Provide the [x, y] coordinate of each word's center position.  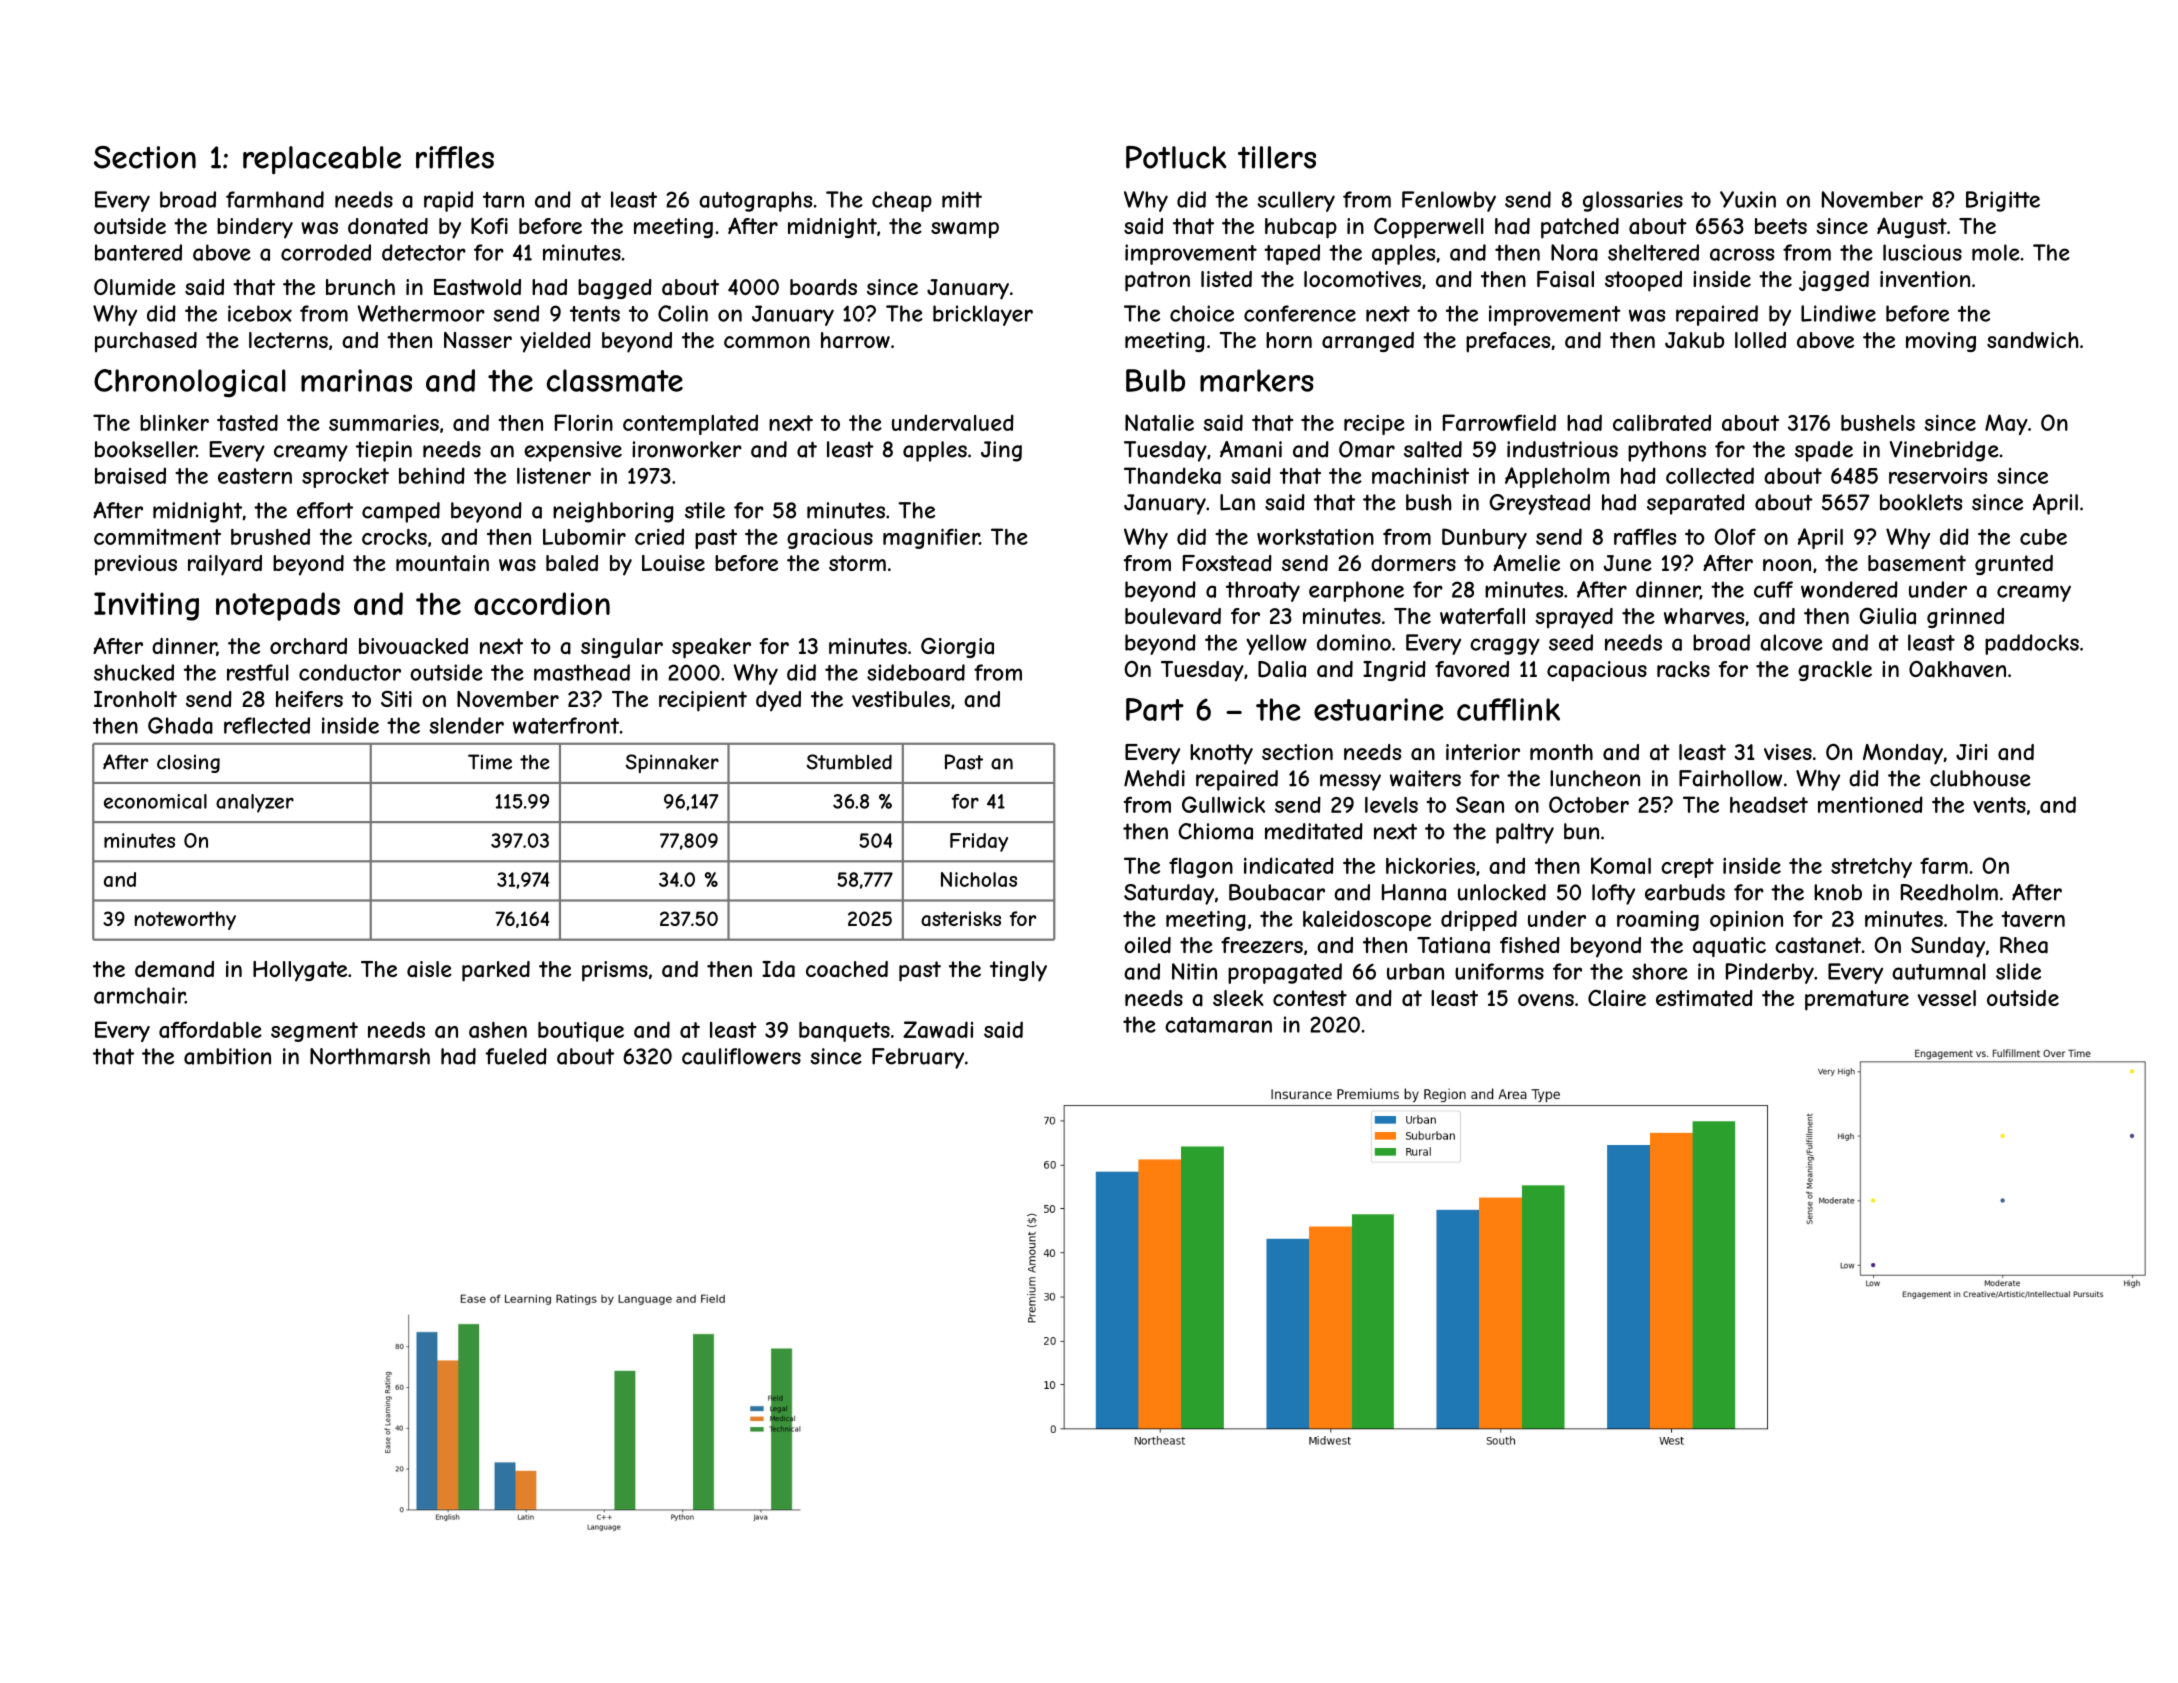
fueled [516, 1056]
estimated [1704, 998]
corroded [326, 252]
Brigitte [2003, 201]
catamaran [1218, 1025]
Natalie [1159, 422]
